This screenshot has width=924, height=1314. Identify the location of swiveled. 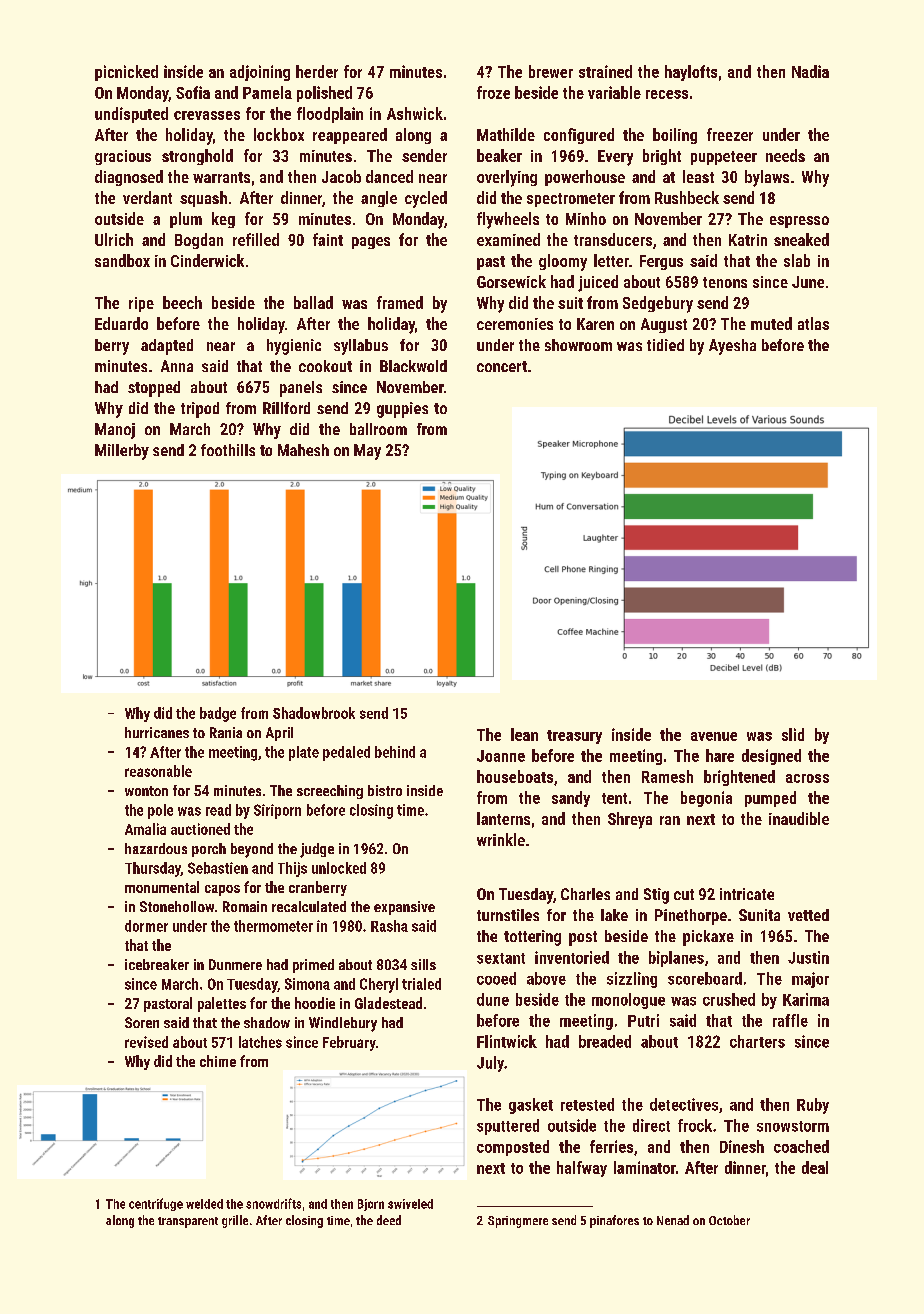
(410, 1204).
